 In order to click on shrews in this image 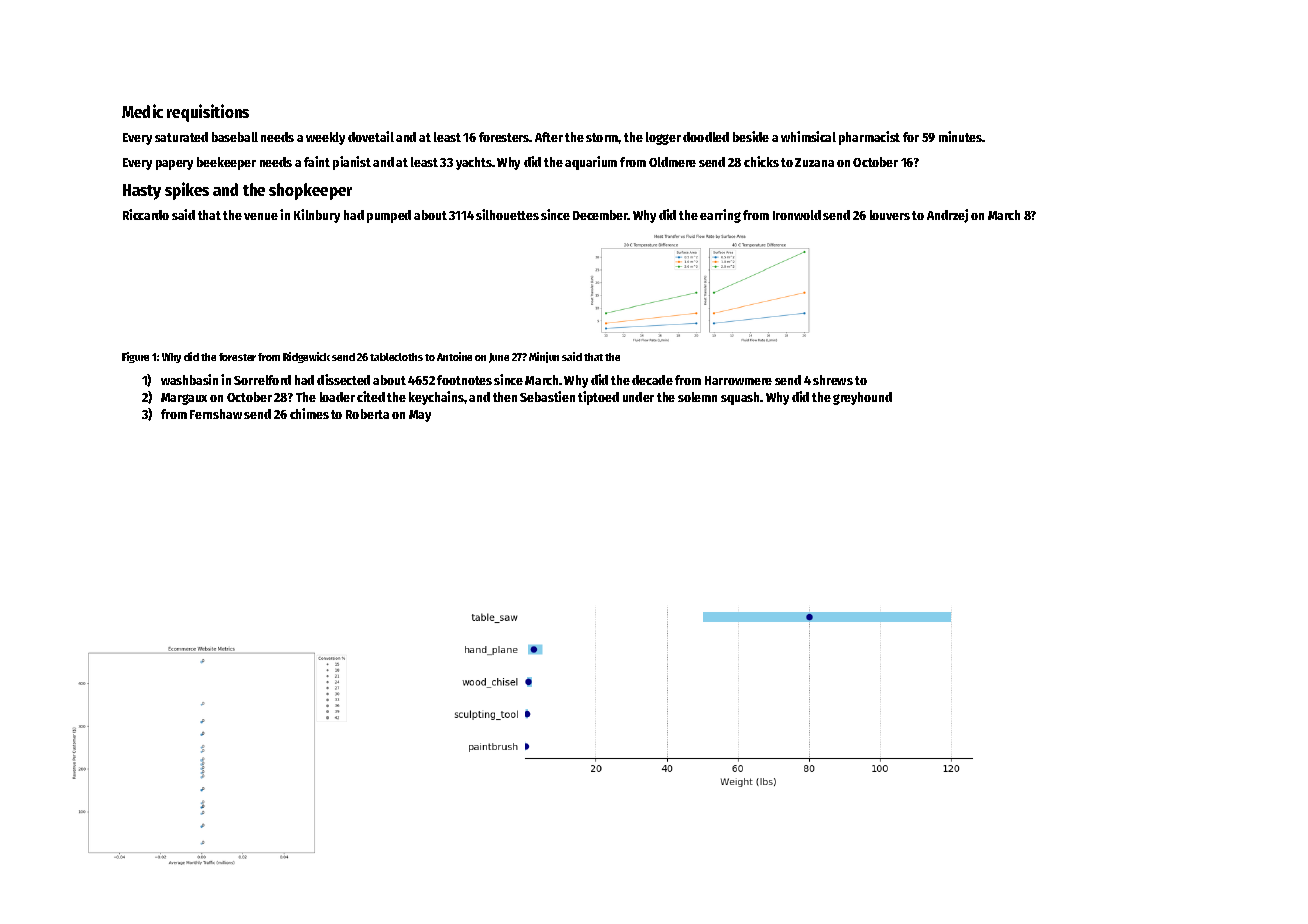, I will do `click(833, 380)`.
